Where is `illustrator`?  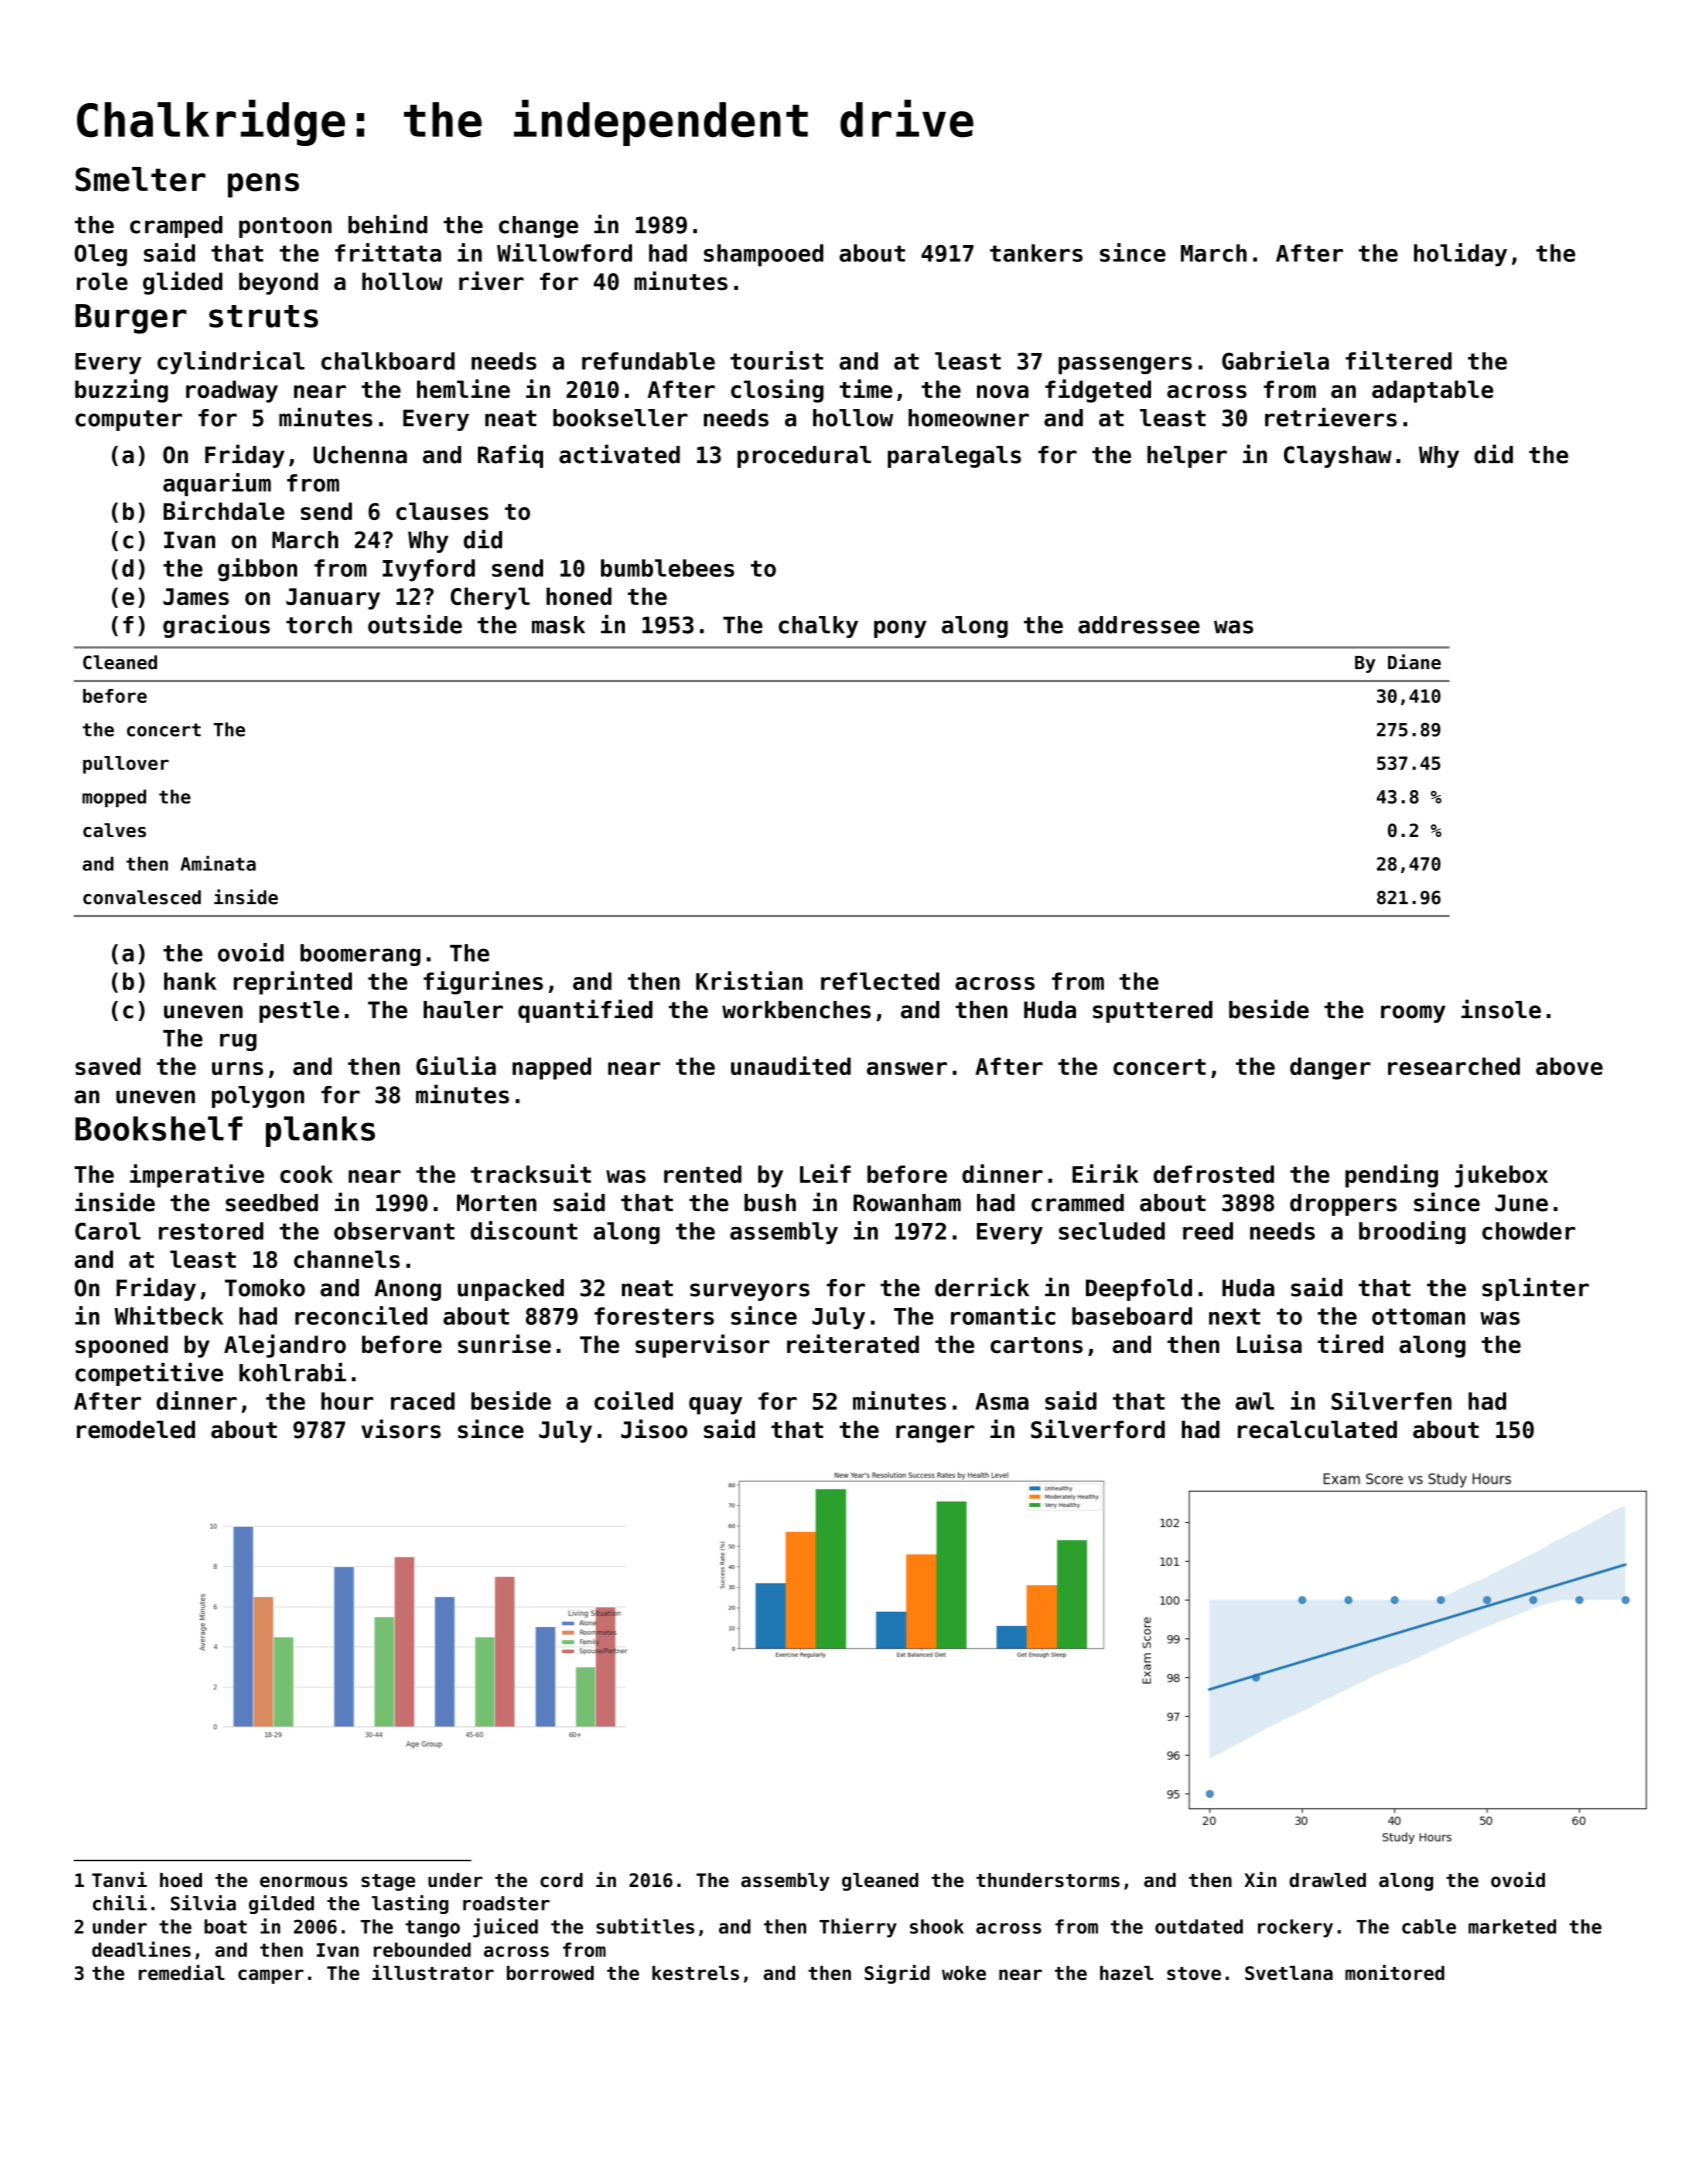 illustrator is located at coordinates (433, 1972).
